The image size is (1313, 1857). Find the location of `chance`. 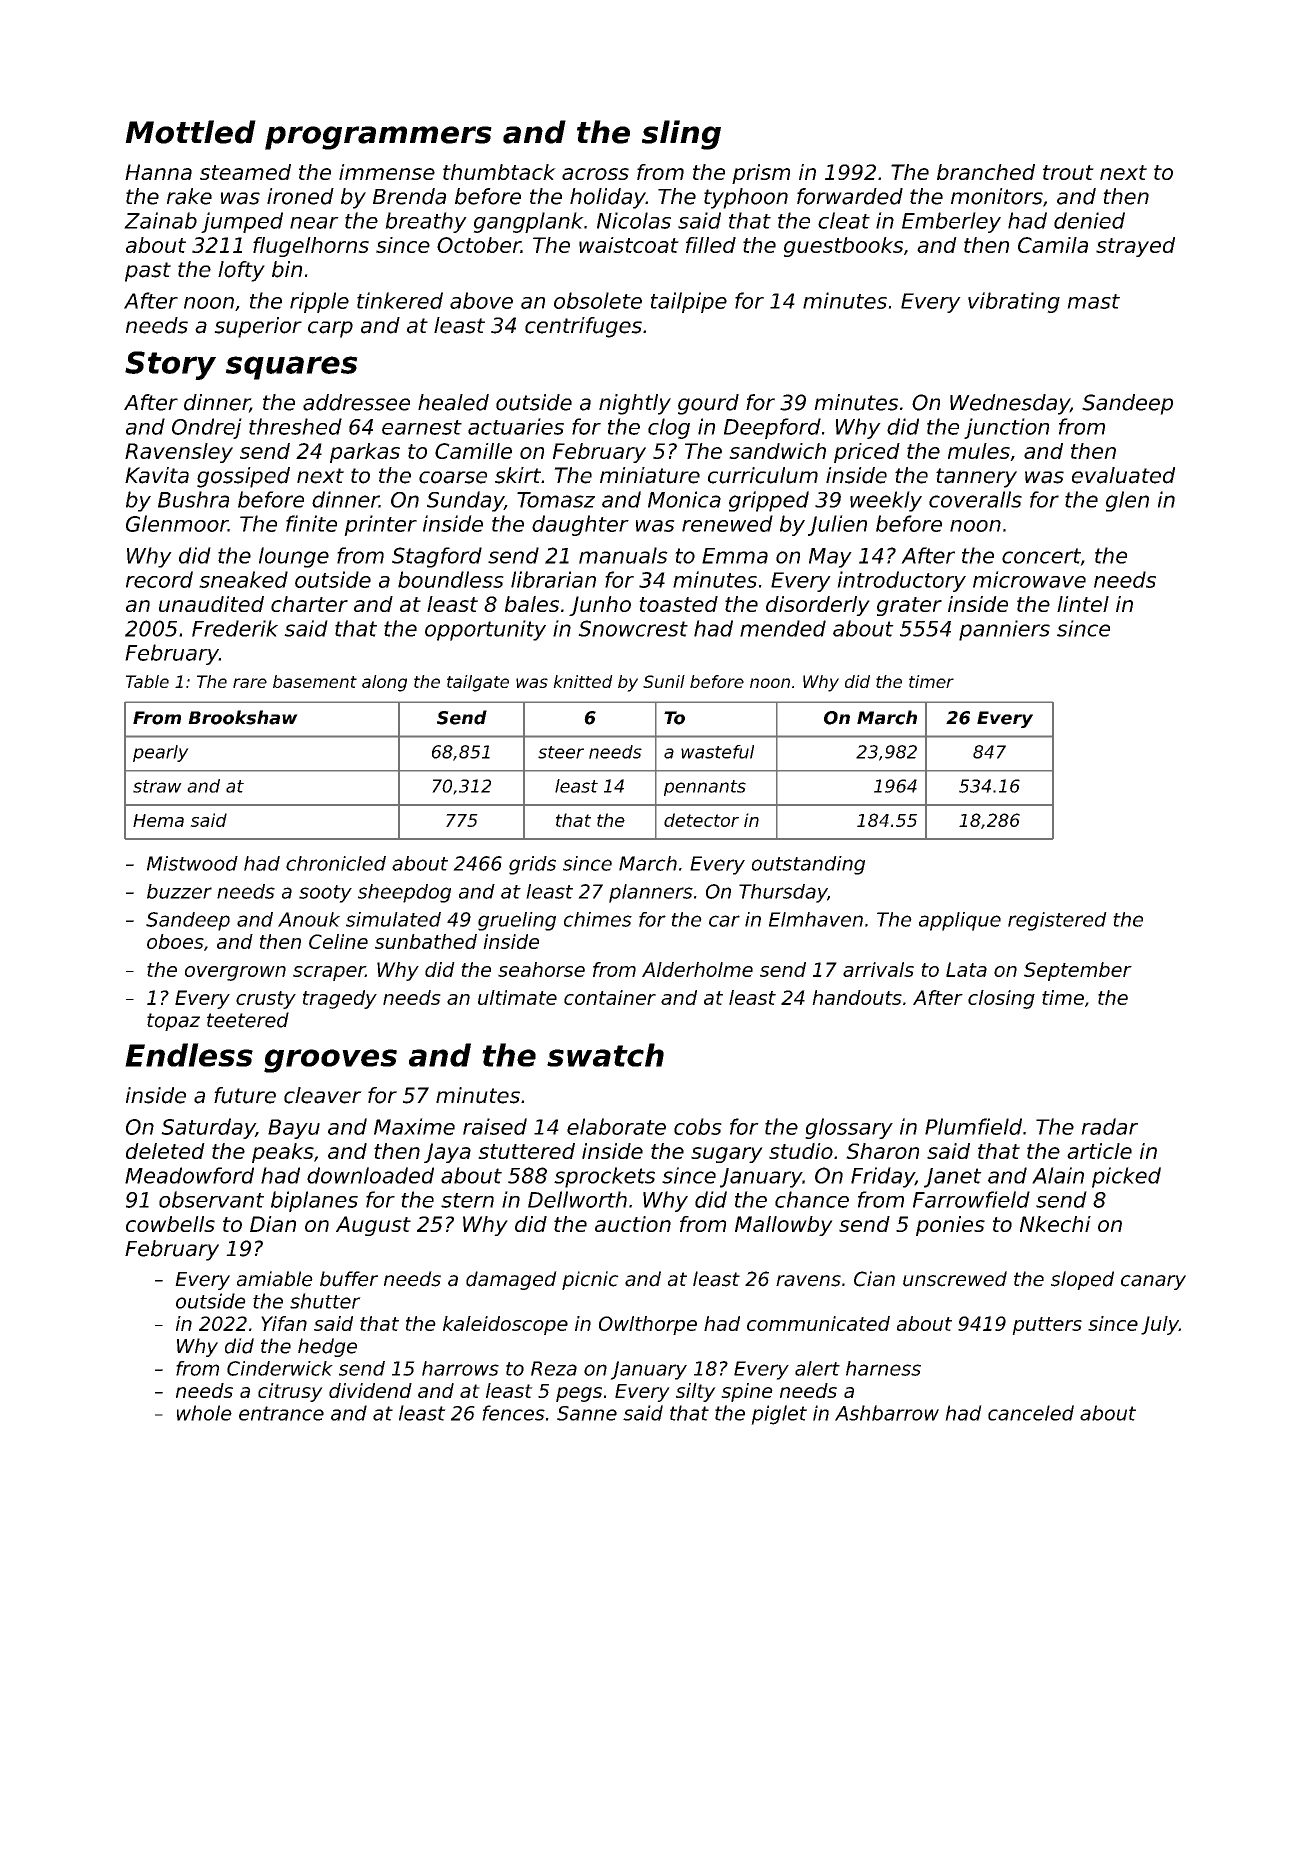

chance is located at coordinates (812, 1199).
